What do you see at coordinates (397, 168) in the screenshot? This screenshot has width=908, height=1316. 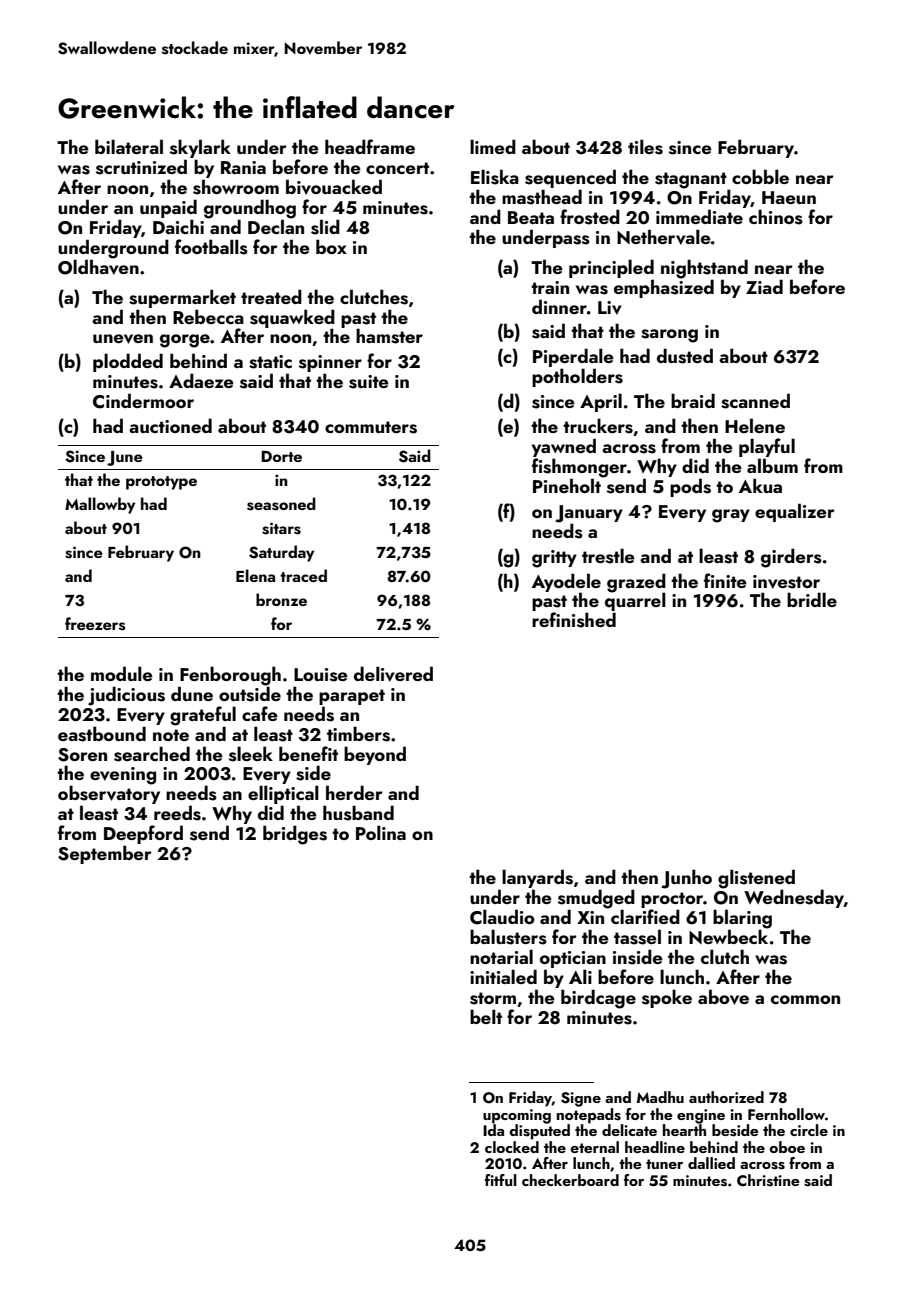 I see `concert` at bounding box center [397, 168].
